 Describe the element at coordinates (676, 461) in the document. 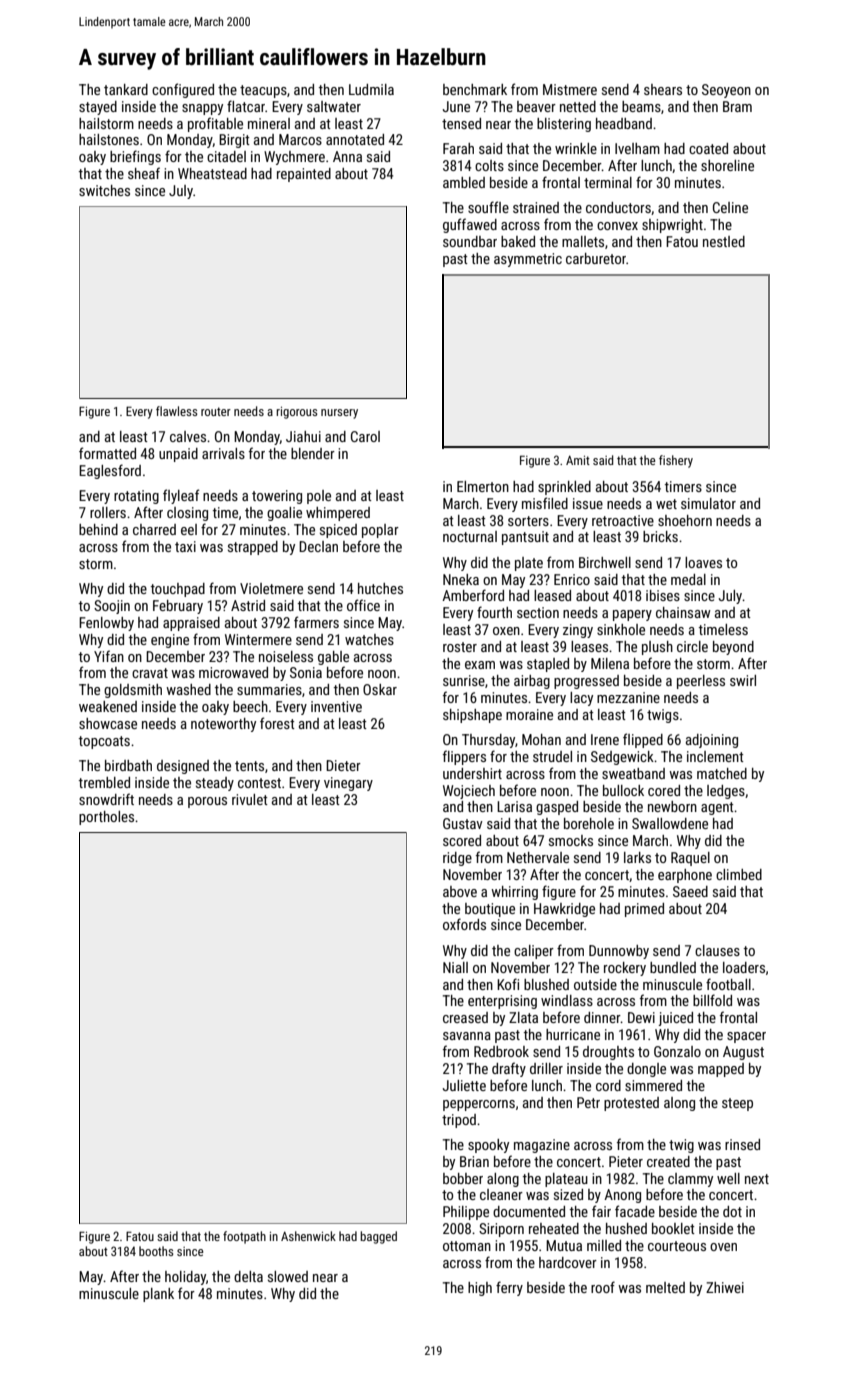

I see `fishery` at that location.
